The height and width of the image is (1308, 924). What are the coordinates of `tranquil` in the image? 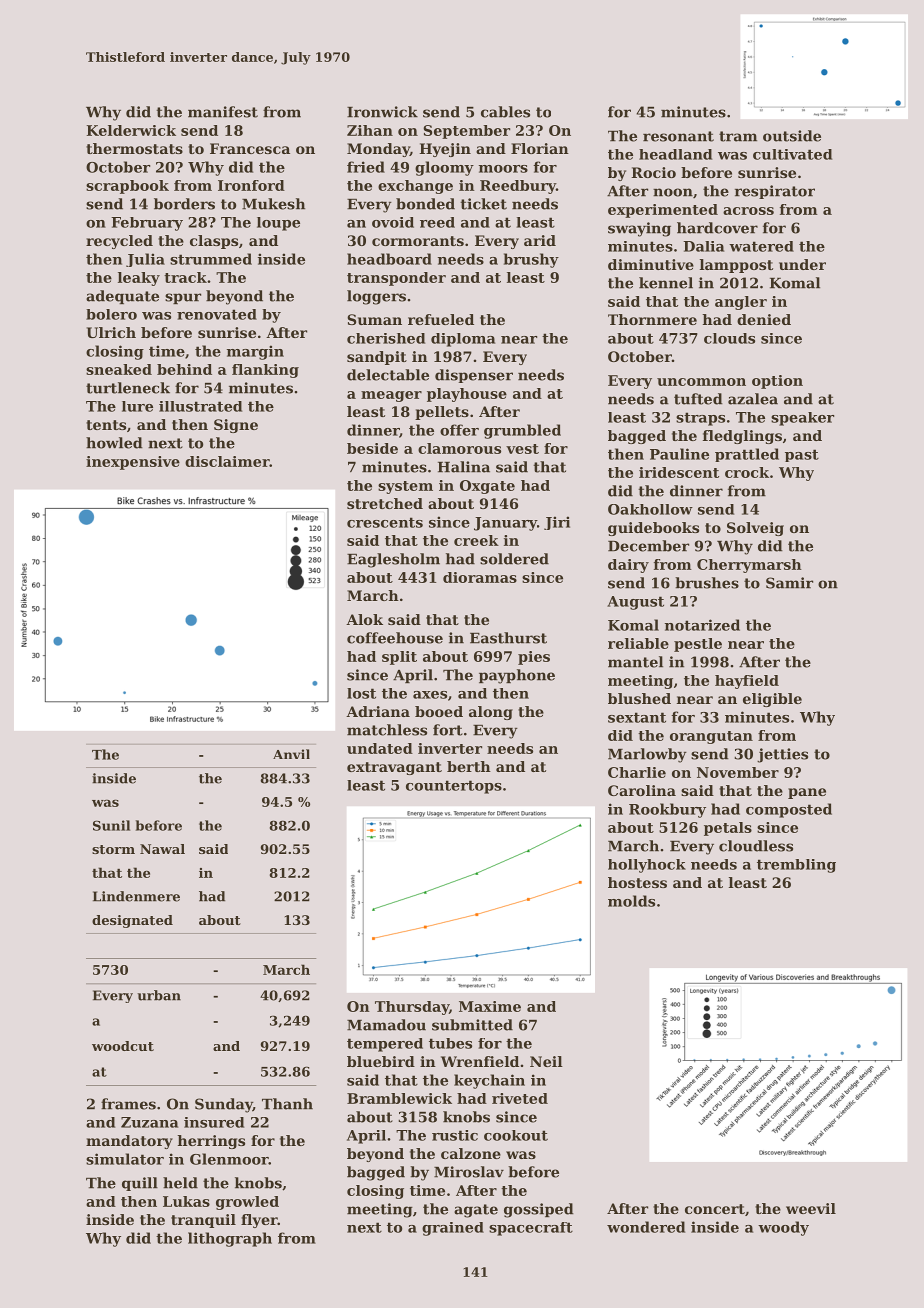 It's located at (203, 1221).
